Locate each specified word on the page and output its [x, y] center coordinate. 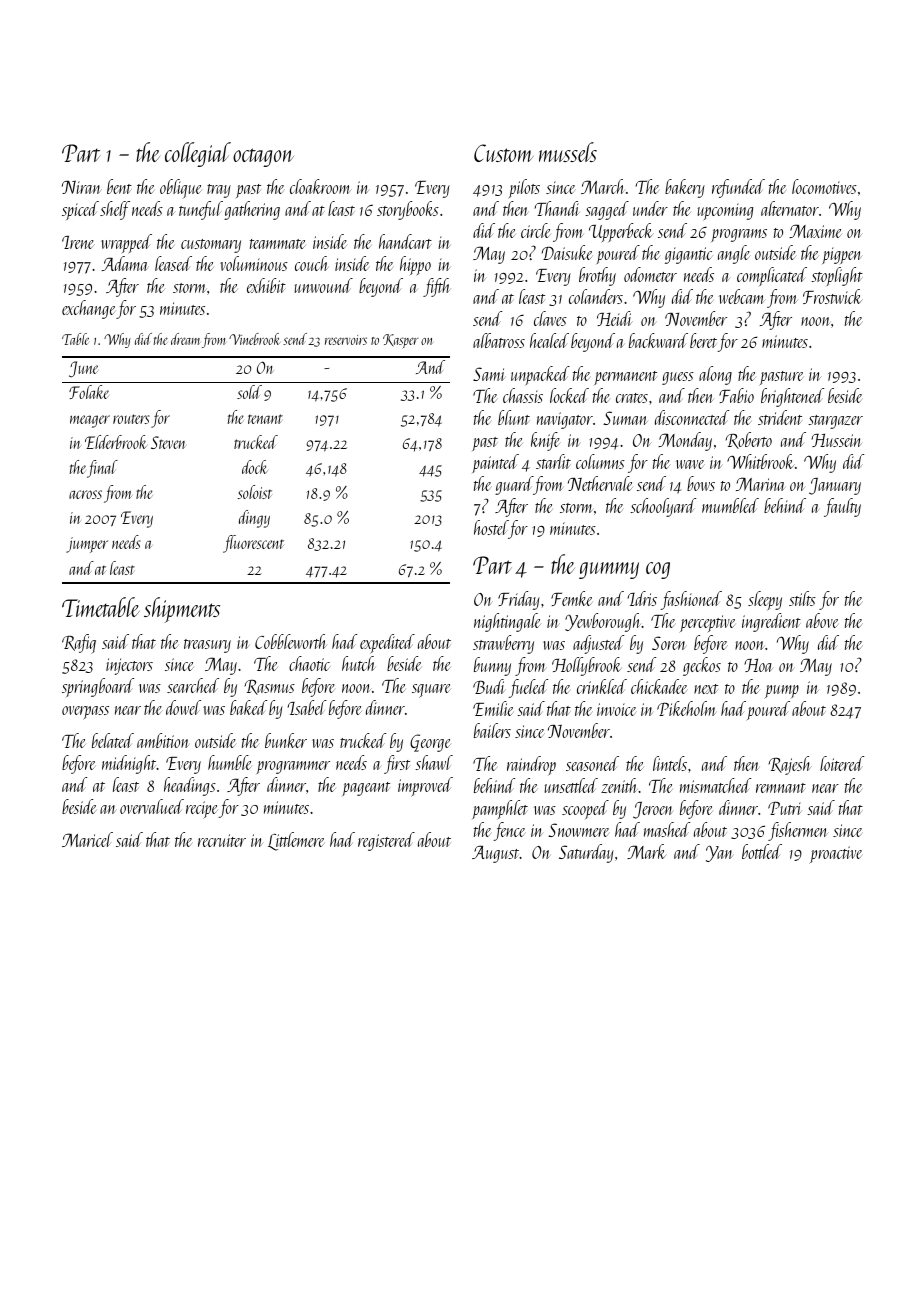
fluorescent [253, 544]
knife [546, 441]
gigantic [688, 255]
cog [658, 570]
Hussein [836, 440]
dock [254, 467]
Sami [489, 374]
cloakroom [320, 186]
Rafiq [79, 644]
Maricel [87, 839]
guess [678, 378]
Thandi [557, 208]
